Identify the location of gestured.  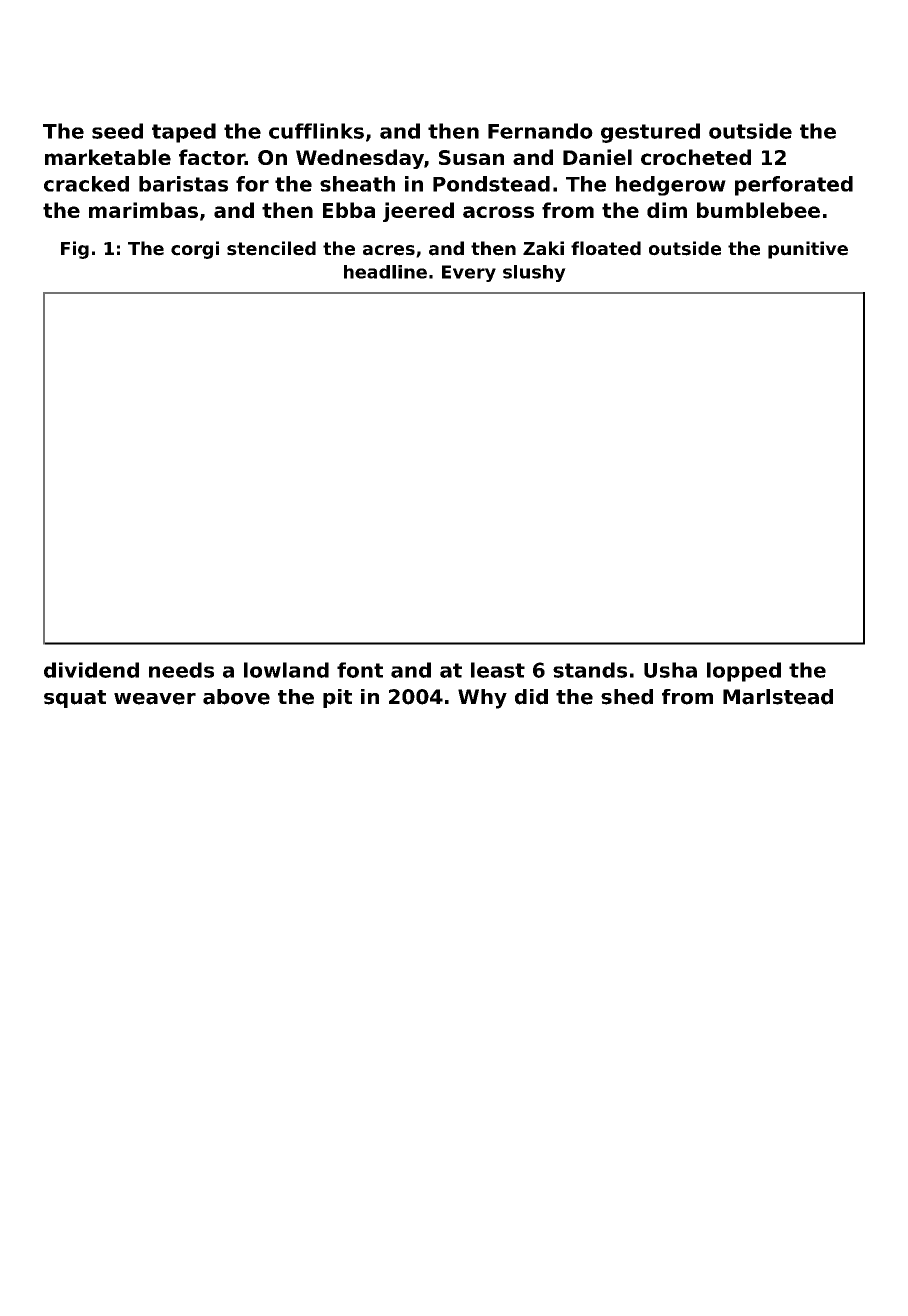
(650, 133).
